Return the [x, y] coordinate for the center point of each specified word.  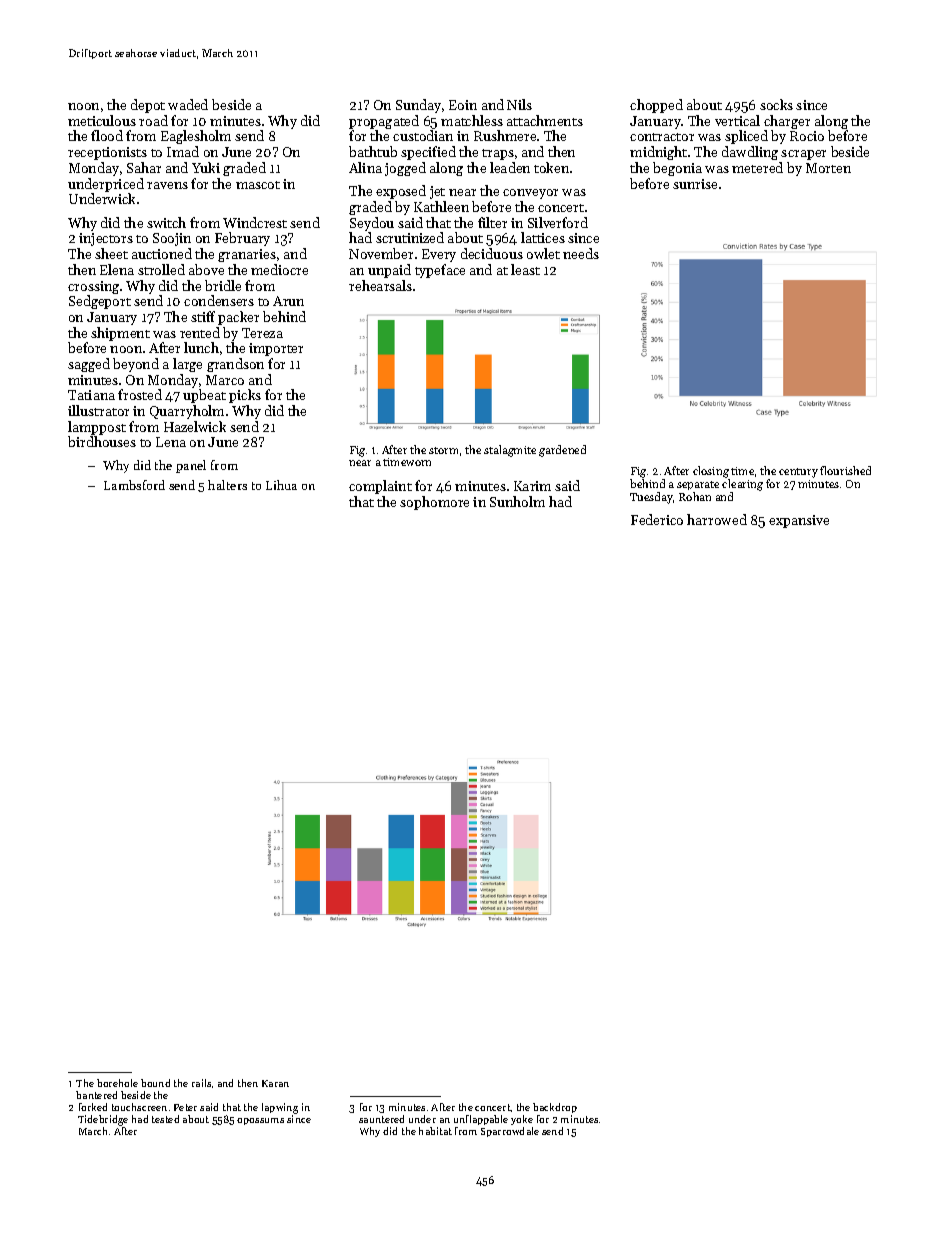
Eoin [463, 105]
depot [148, 106]
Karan [275, 1083]
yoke [522, 1120]
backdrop [555, 1108]
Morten [828, 168]
